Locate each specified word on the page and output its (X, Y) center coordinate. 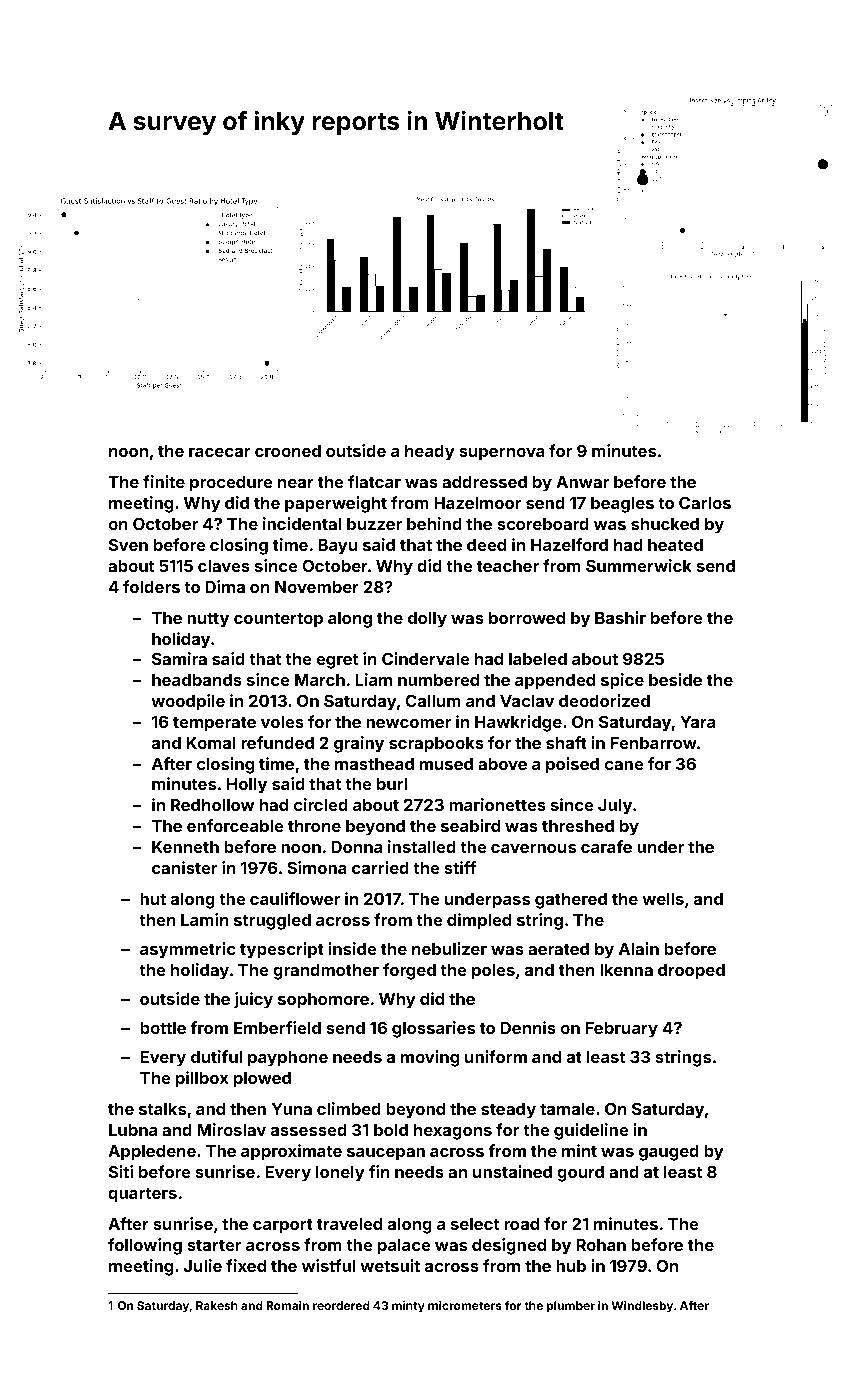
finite (164, 481)
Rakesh (217, 1305)
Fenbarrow (654, 743)
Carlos (705, 502)
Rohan (601, 1245)
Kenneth (185, 847)
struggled (272, 922)
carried (380, 867)
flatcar (374, 481)
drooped (691, 972)
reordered (341, 1305)
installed (422, 846)
